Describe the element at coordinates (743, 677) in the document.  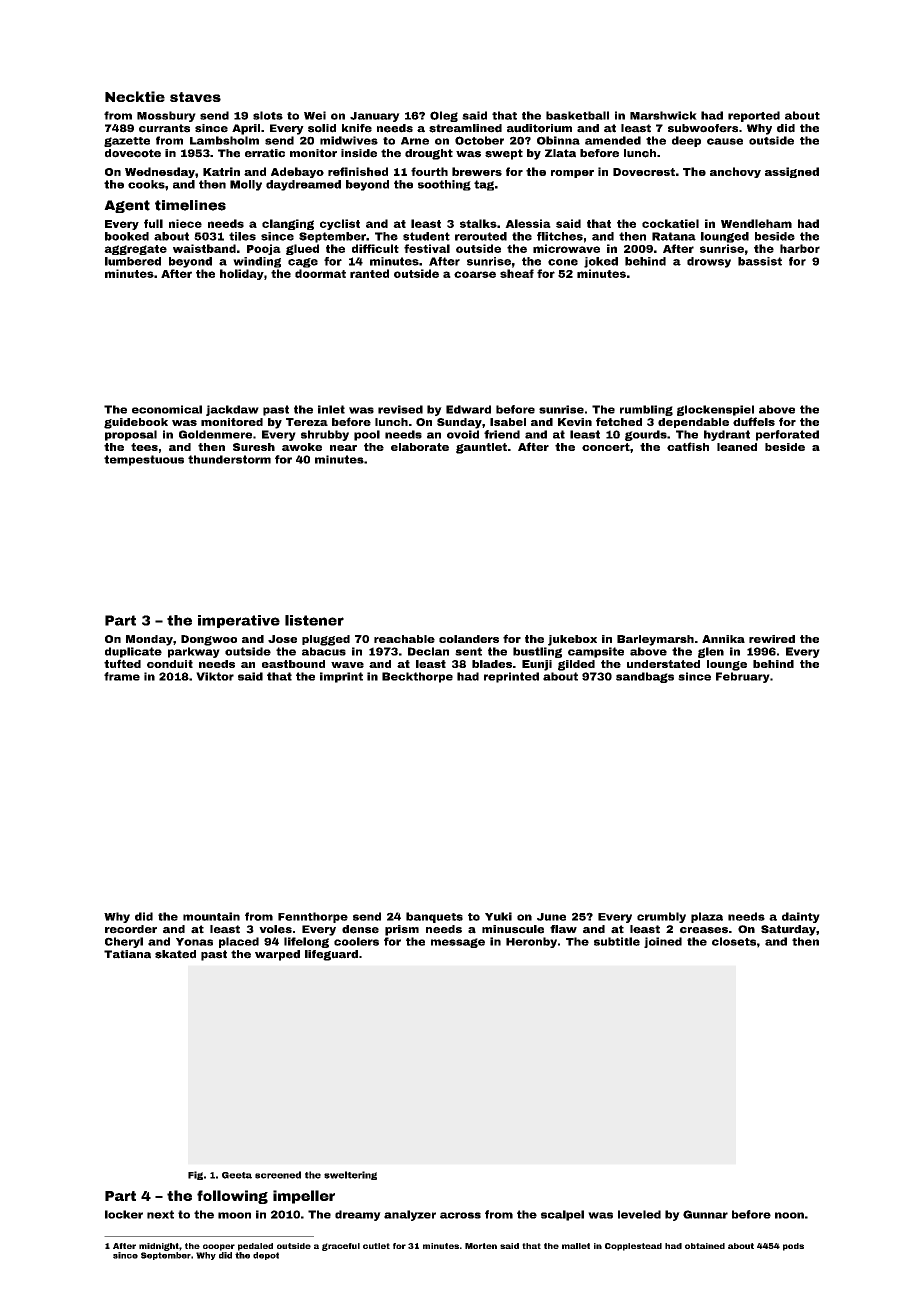
I see `February` at that location.
